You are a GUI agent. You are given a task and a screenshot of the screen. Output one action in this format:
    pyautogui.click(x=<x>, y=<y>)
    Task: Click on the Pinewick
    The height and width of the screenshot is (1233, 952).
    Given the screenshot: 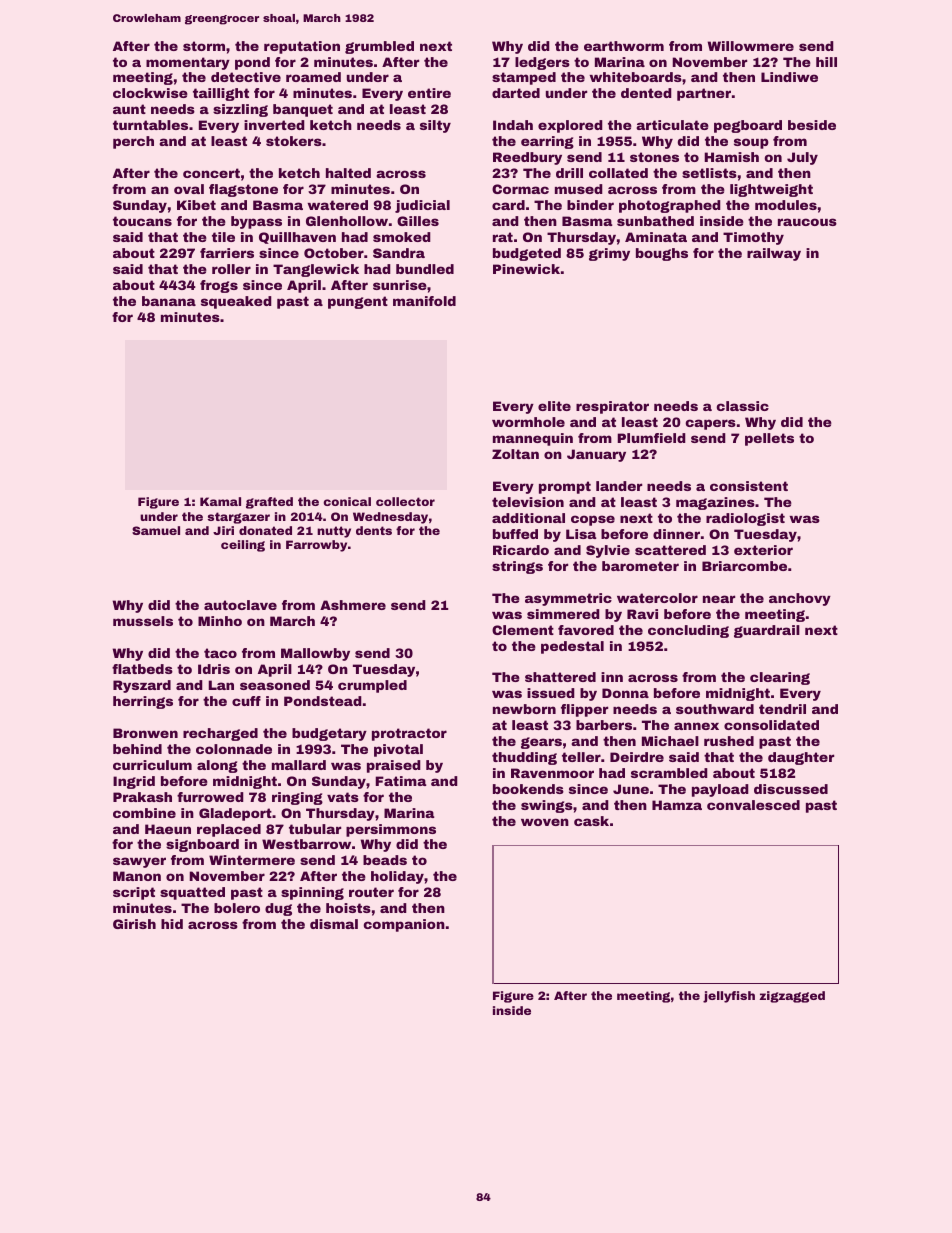 What is the action you would take?
    pyautogui.click(x=526, y=269)
